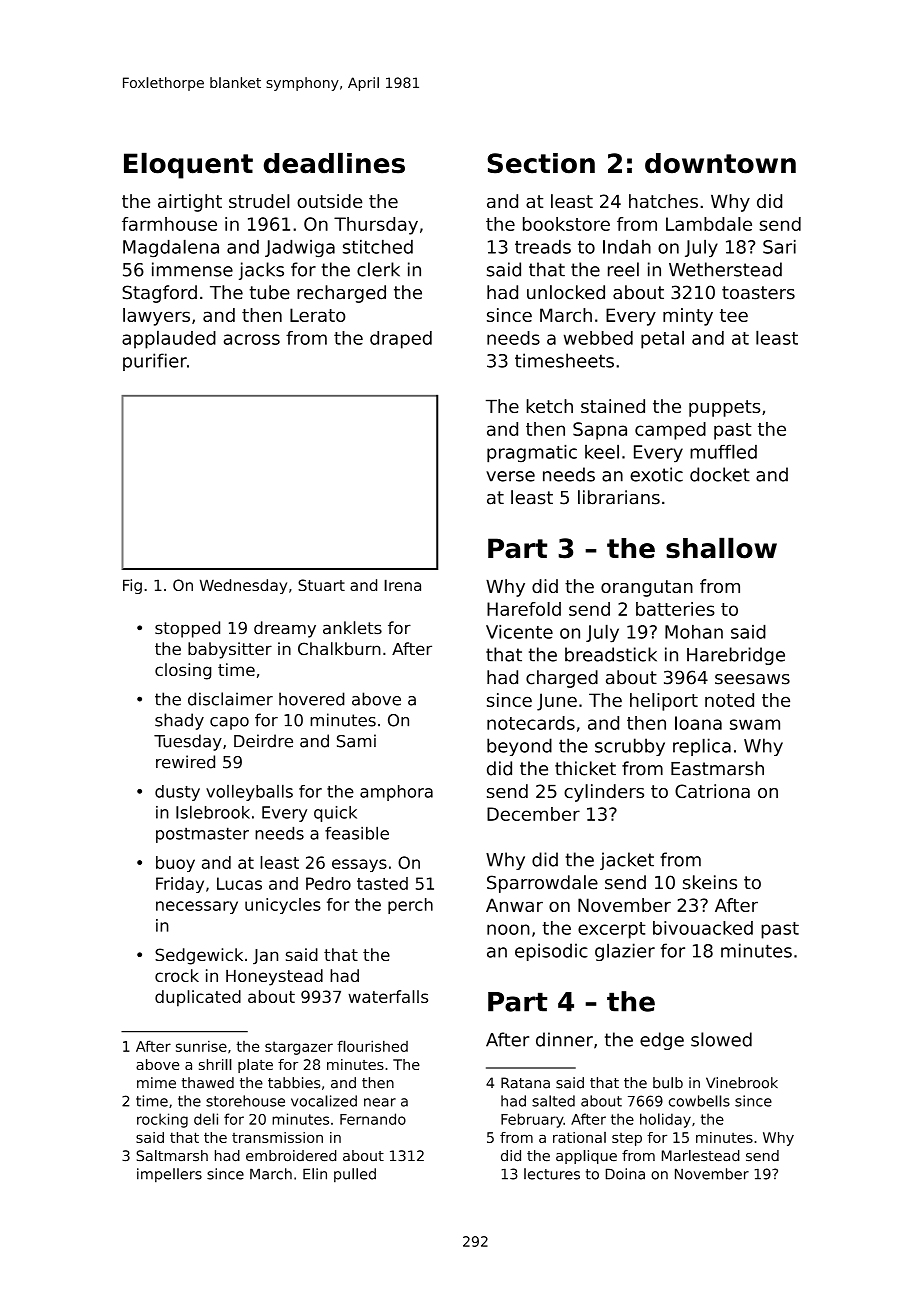 The width and height of the screenshot is (924, 1314). What do you see at coordinates (300, 248) in the screenshot?
I see `Jadwiga` at bounding box center [300, 248].
